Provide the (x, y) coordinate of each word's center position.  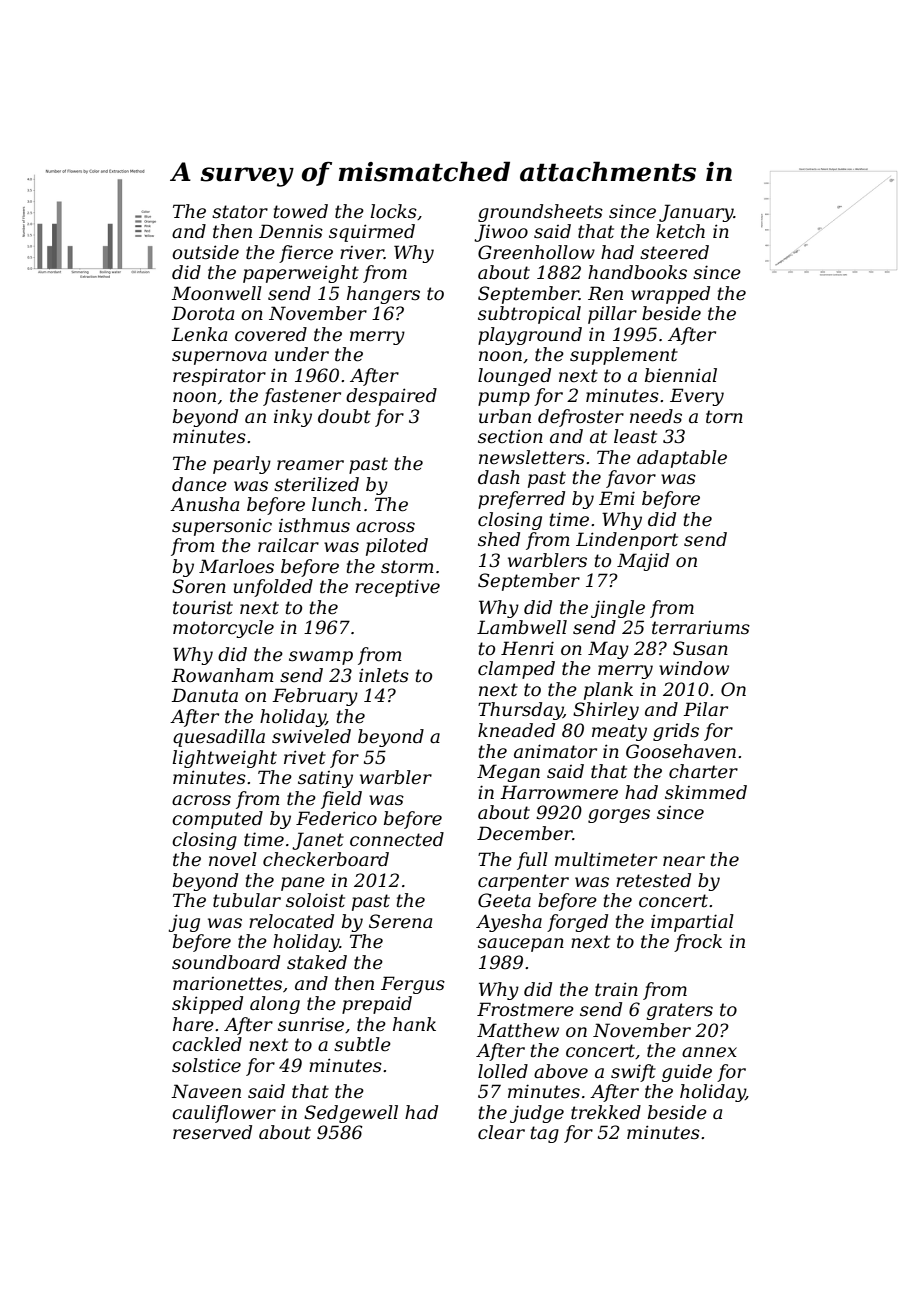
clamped (516, 670)
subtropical (529, 315)
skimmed (706, 792)
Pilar (705, 709)
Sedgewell (351, 1114)
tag (545, 1134)
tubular (247, 900)
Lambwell (522, 627)
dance (199, 484)
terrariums (701, 628)
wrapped (670, 295)
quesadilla (219, 738)
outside (205, 252)
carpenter (523, 882)
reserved (212, 1132)
